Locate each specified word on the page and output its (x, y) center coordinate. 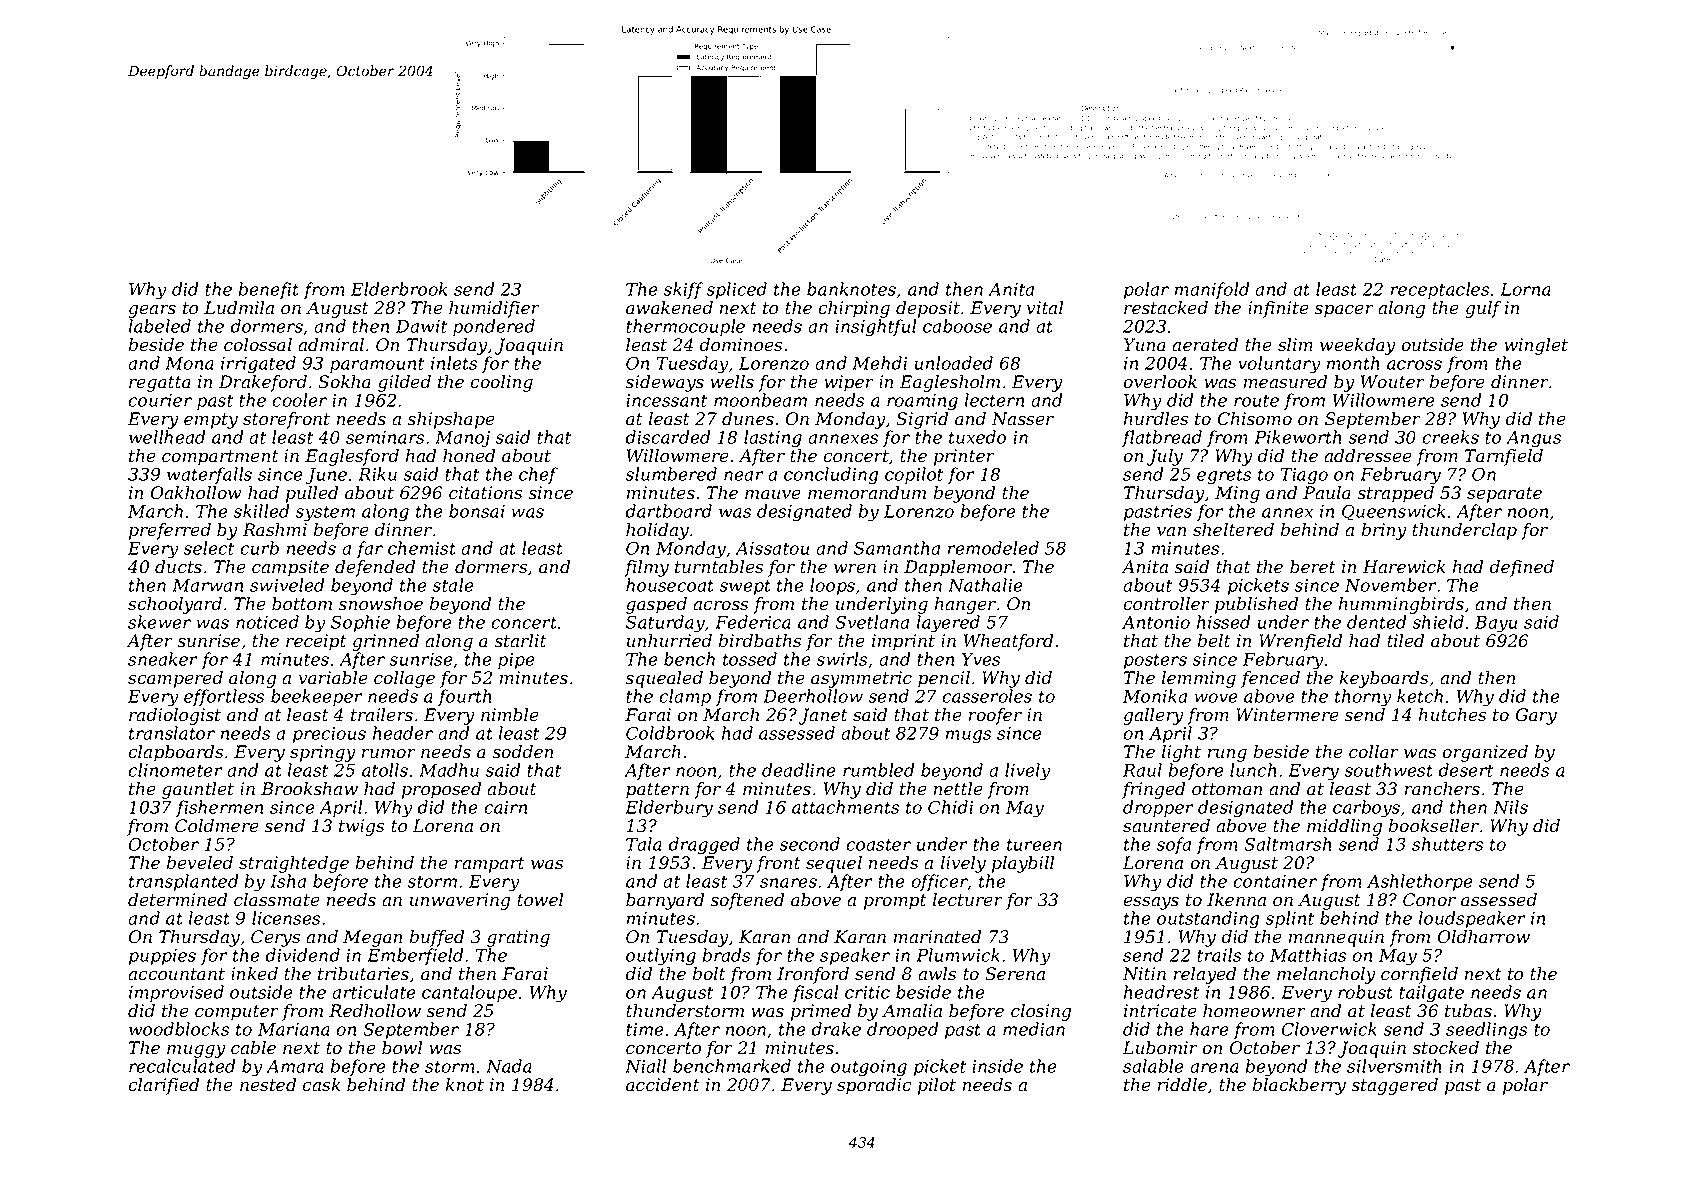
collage (404, 679)
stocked (1446, 1048)
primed (821, 1012)
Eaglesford (352, 457)
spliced (737, 290)
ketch (1420, 696)
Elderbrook (399, 289)
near (744, 476)
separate (1504, 495)
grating (518, 938)
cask (321, 1085)
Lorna (1525, 289)
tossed (750, 659)
